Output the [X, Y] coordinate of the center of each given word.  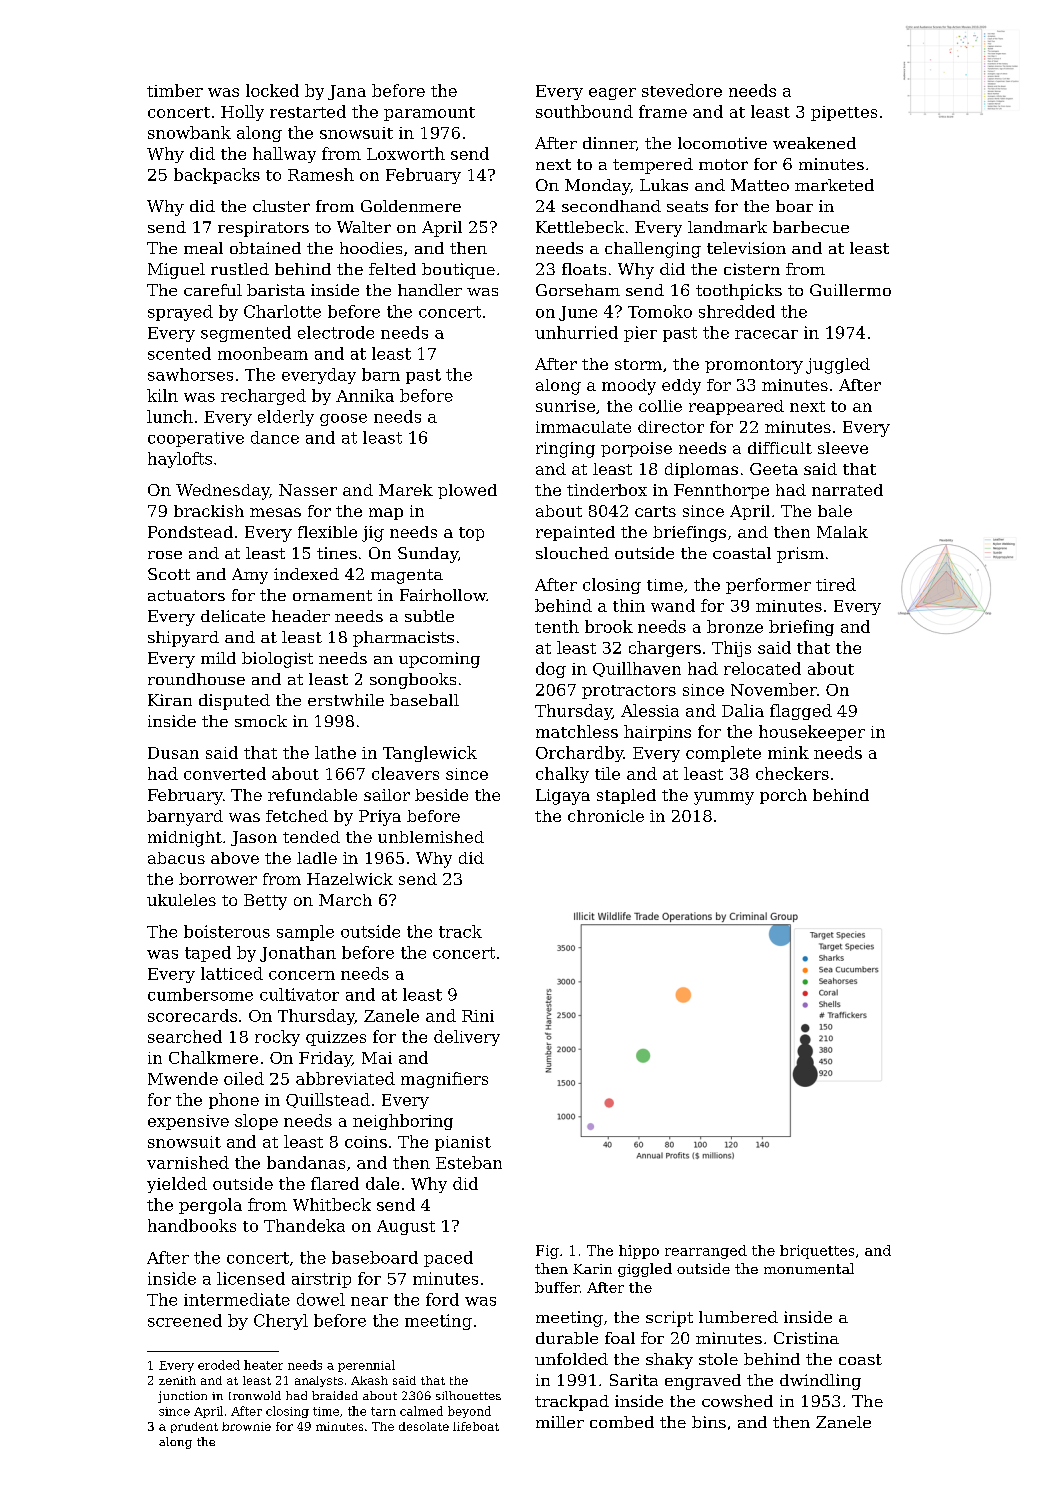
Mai [377, 1058]
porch [783, 796]
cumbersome [200, 994]
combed [622, 1422]
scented [179, 353]
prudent [194, 1427]
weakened [814, 143]
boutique [458, 271]
